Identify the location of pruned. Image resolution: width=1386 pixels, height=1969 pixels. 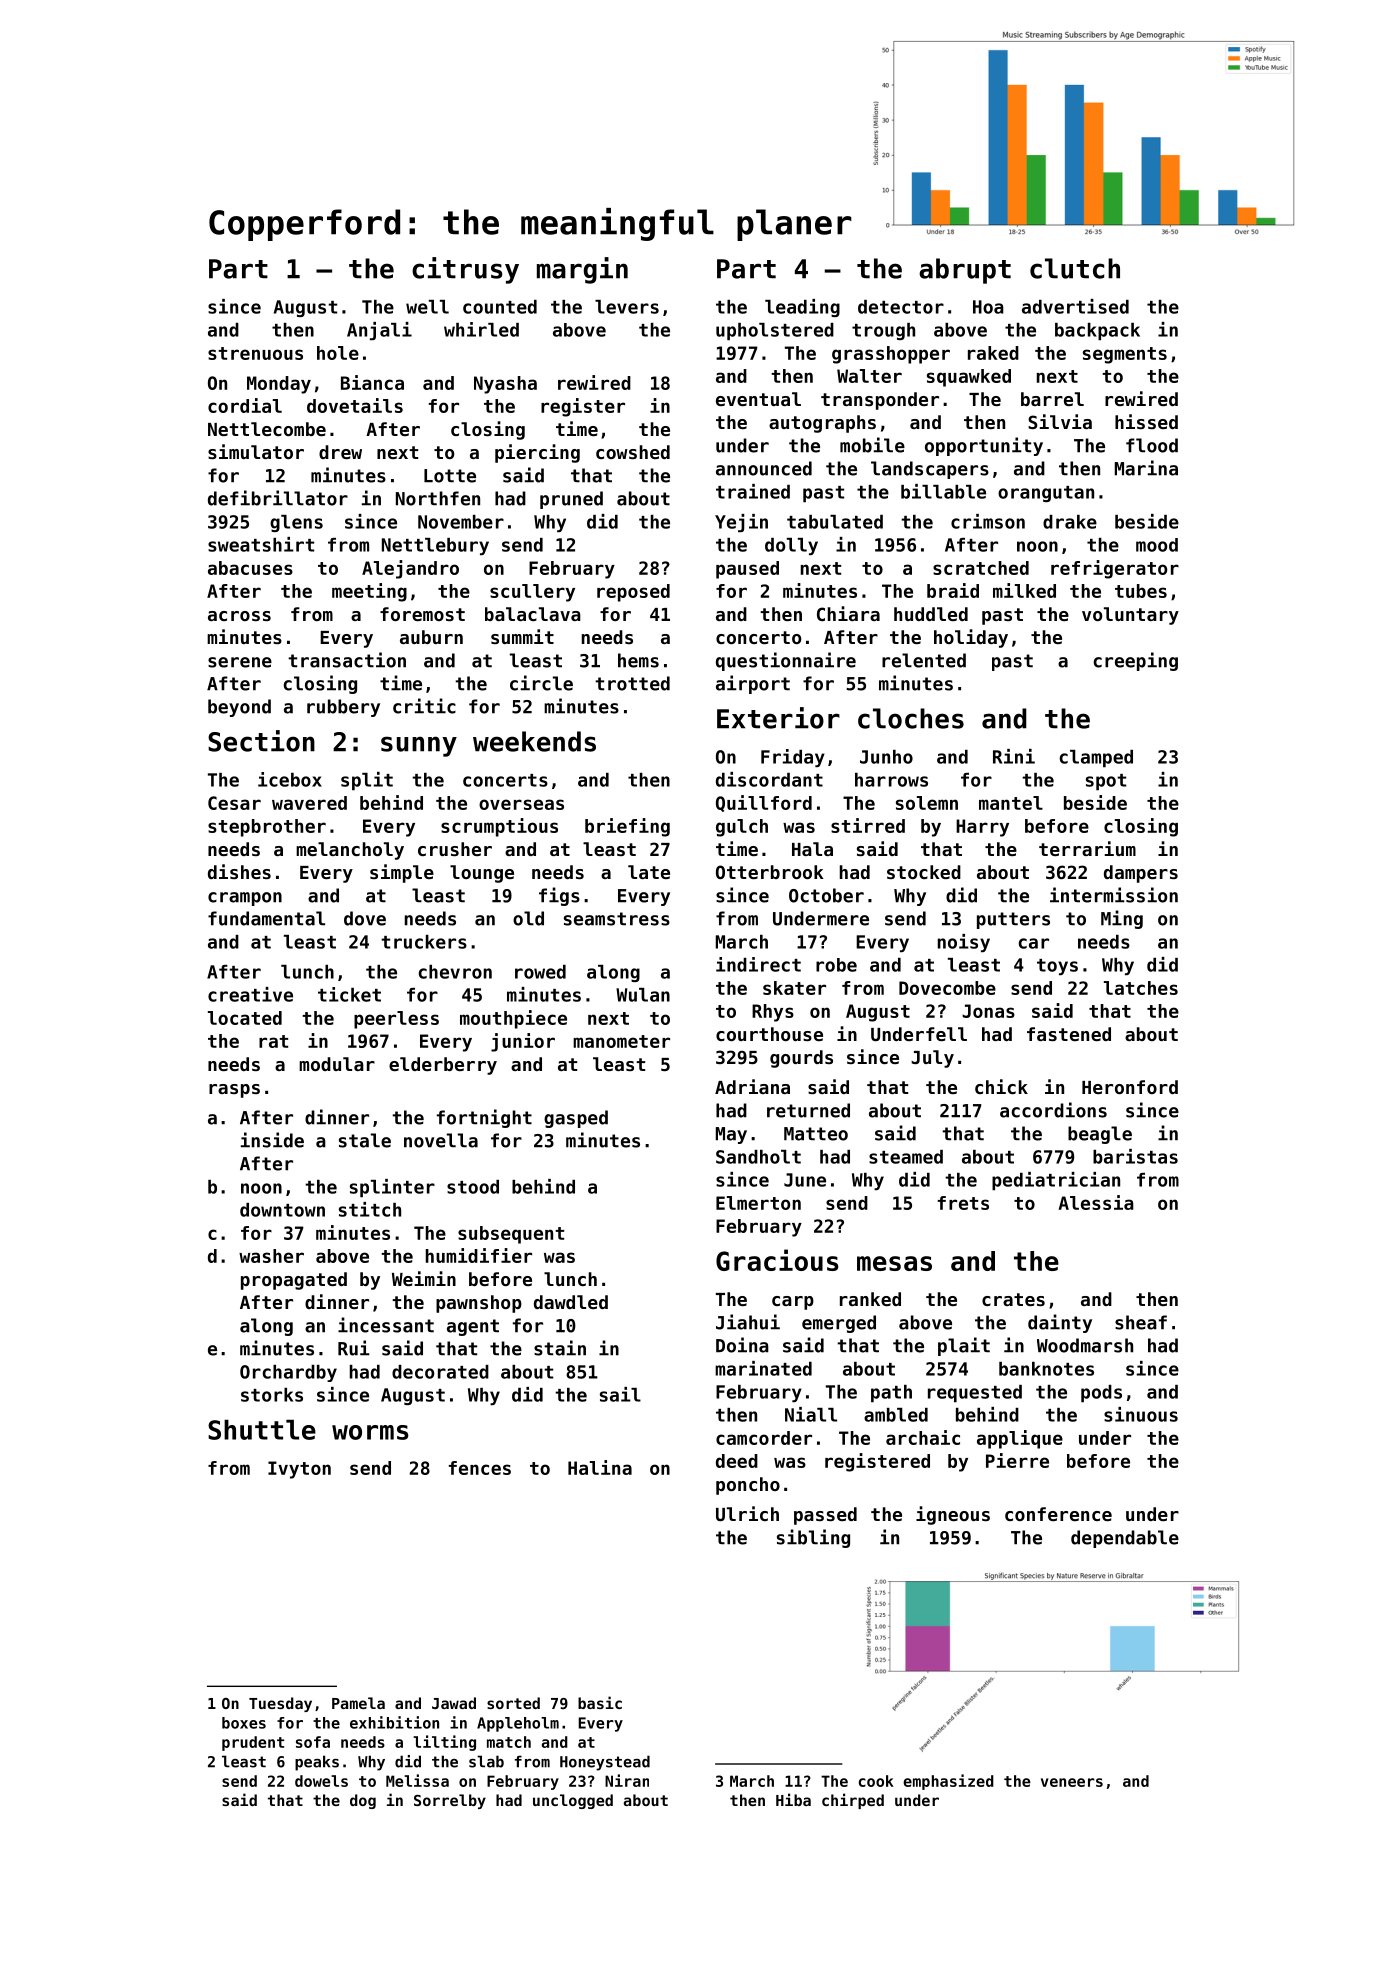
(571, 500).
